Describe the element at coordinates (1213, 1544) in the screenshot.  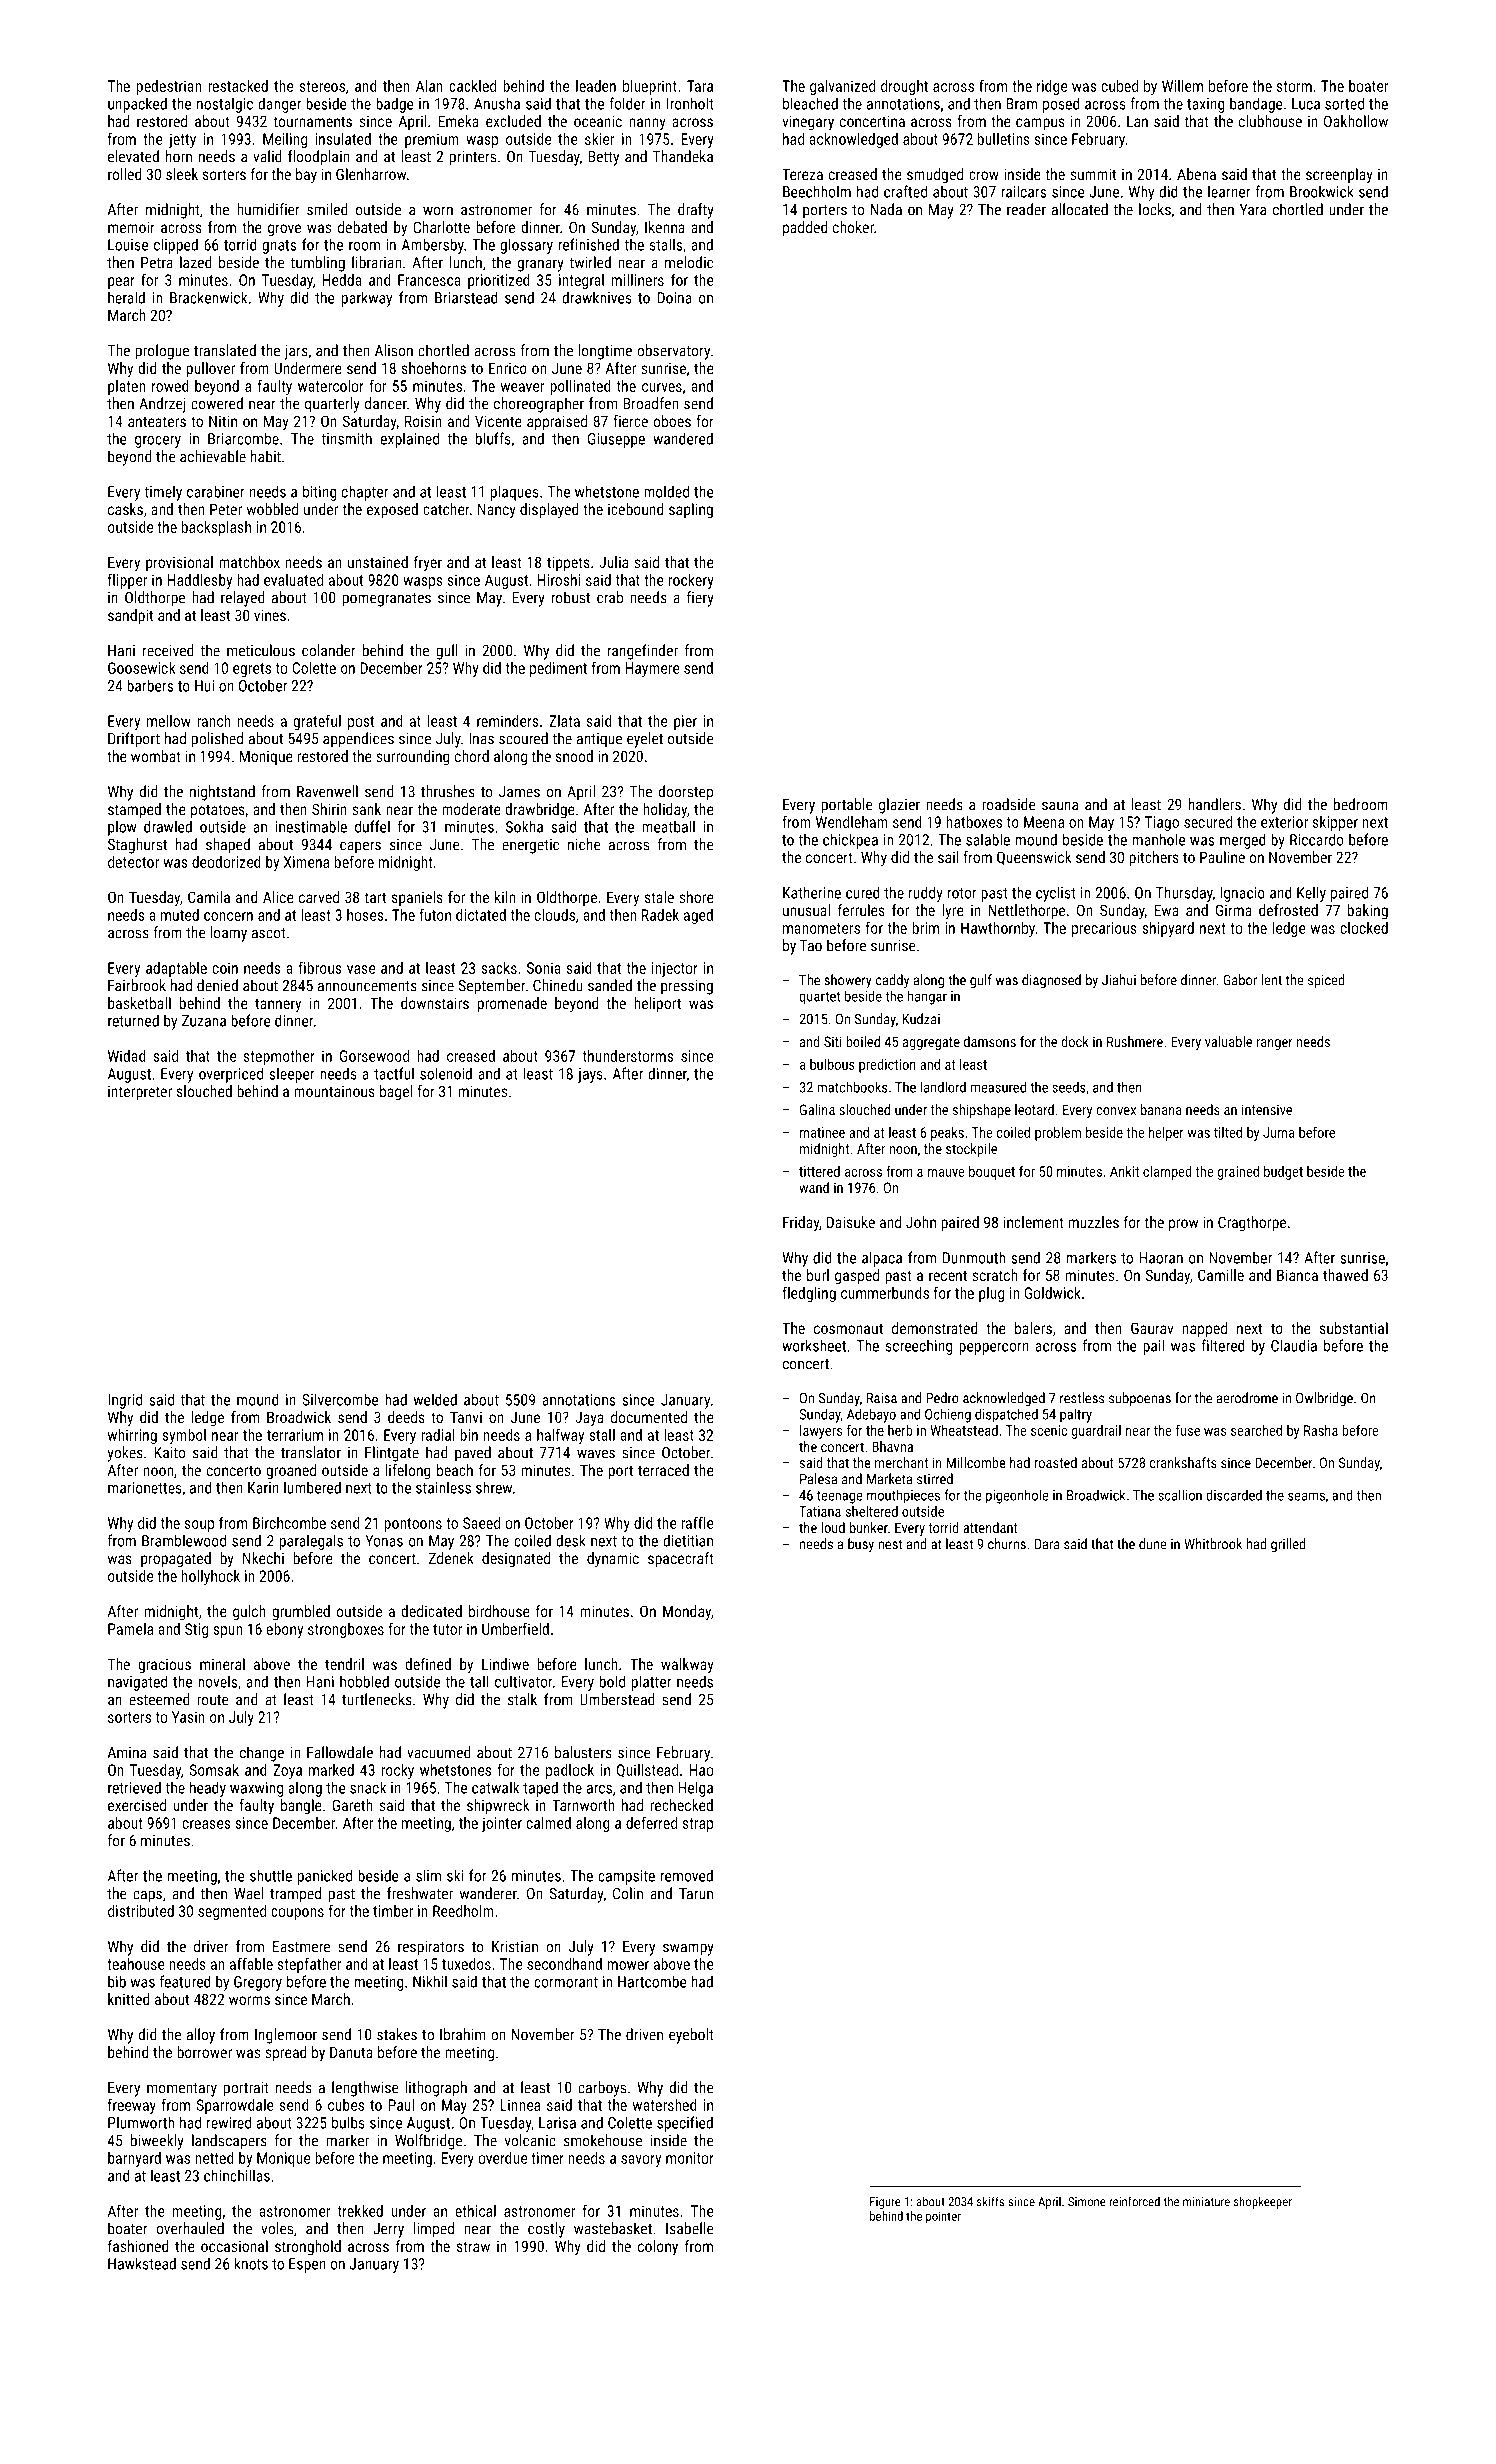
I see `Whitbrook` at that location.
